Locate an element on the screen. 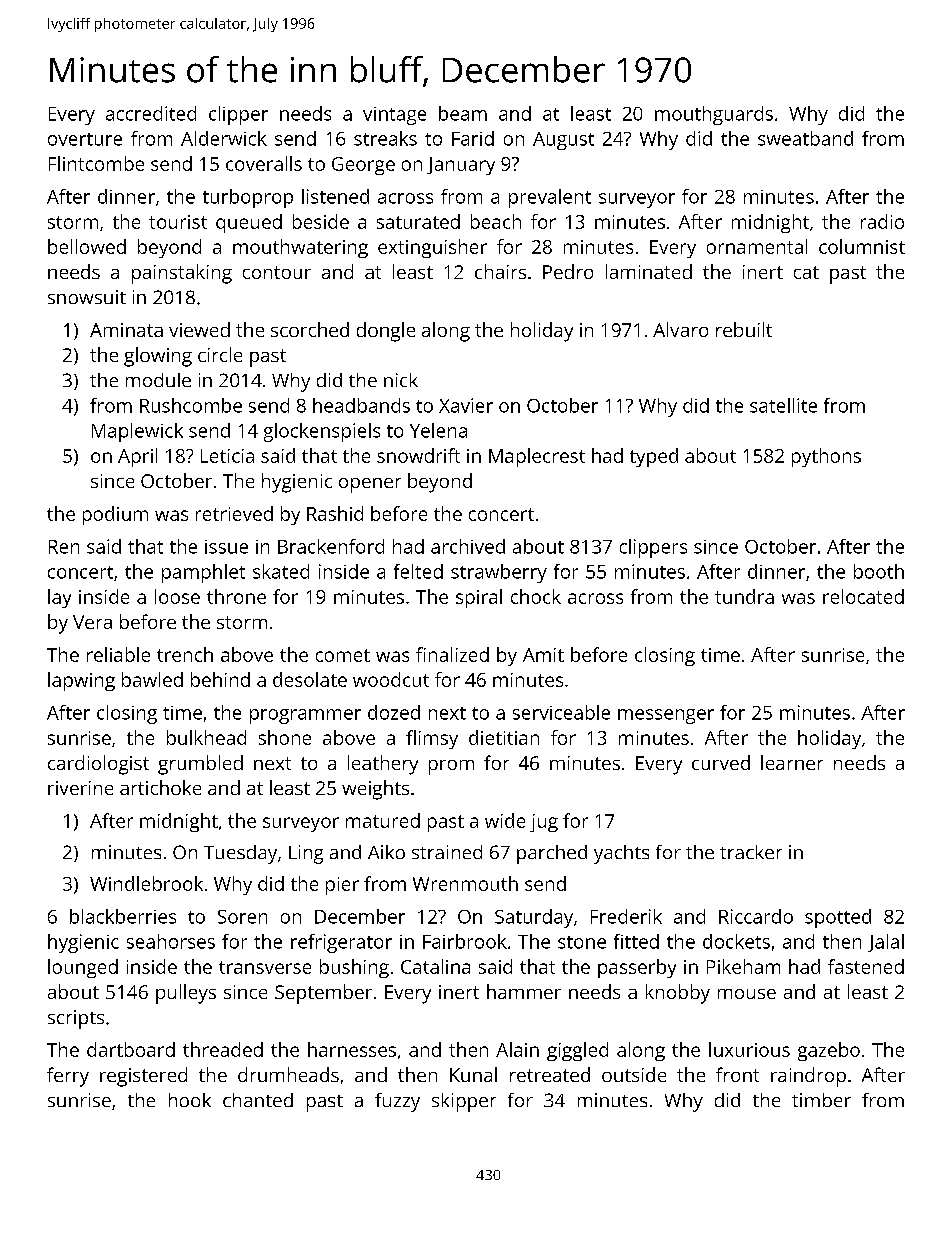  Frederik is located at coordinates (626, 916).
